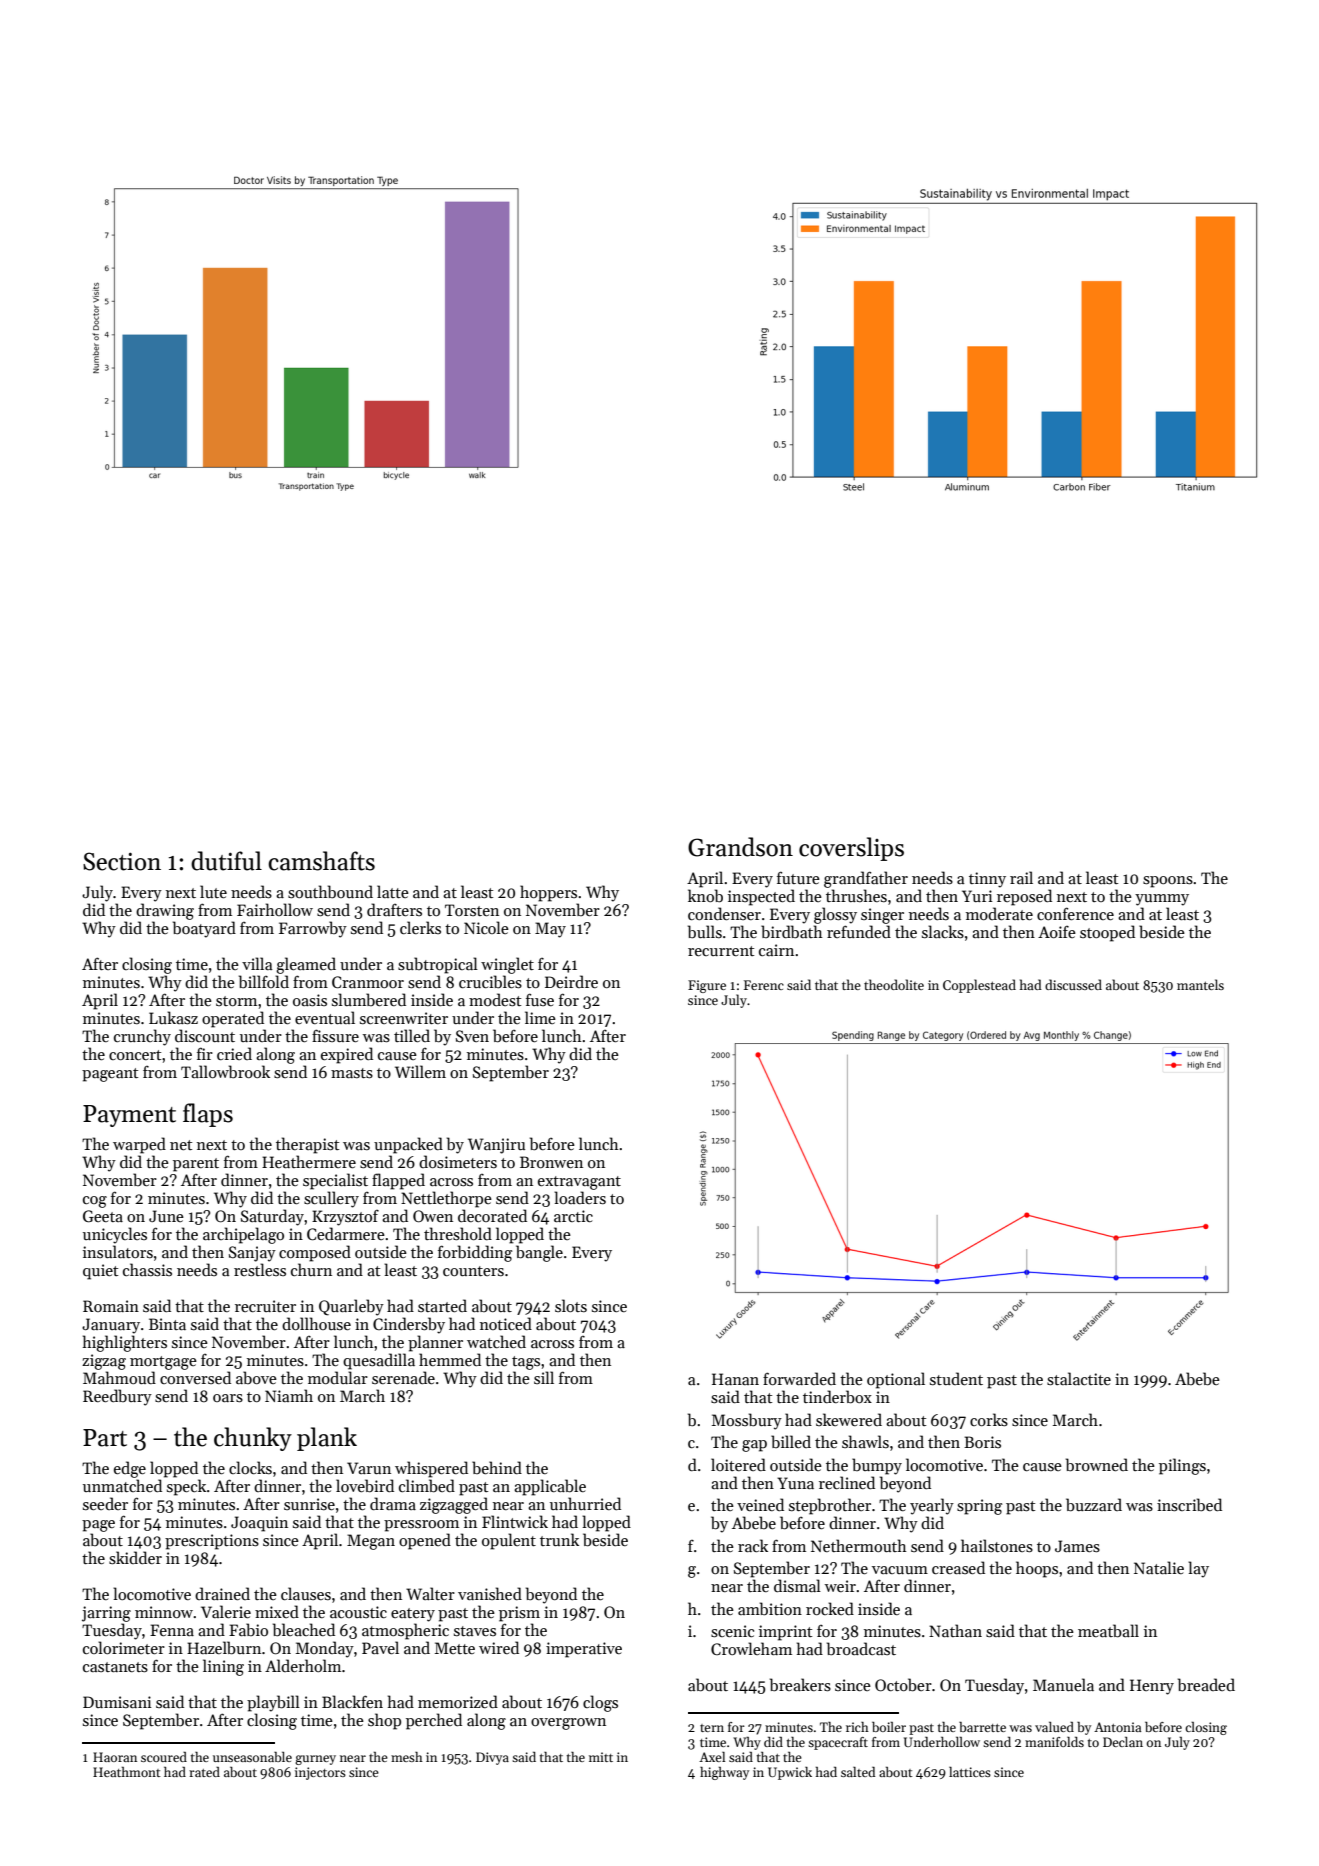  I want to click on crunchy, so click(142, 1037).
